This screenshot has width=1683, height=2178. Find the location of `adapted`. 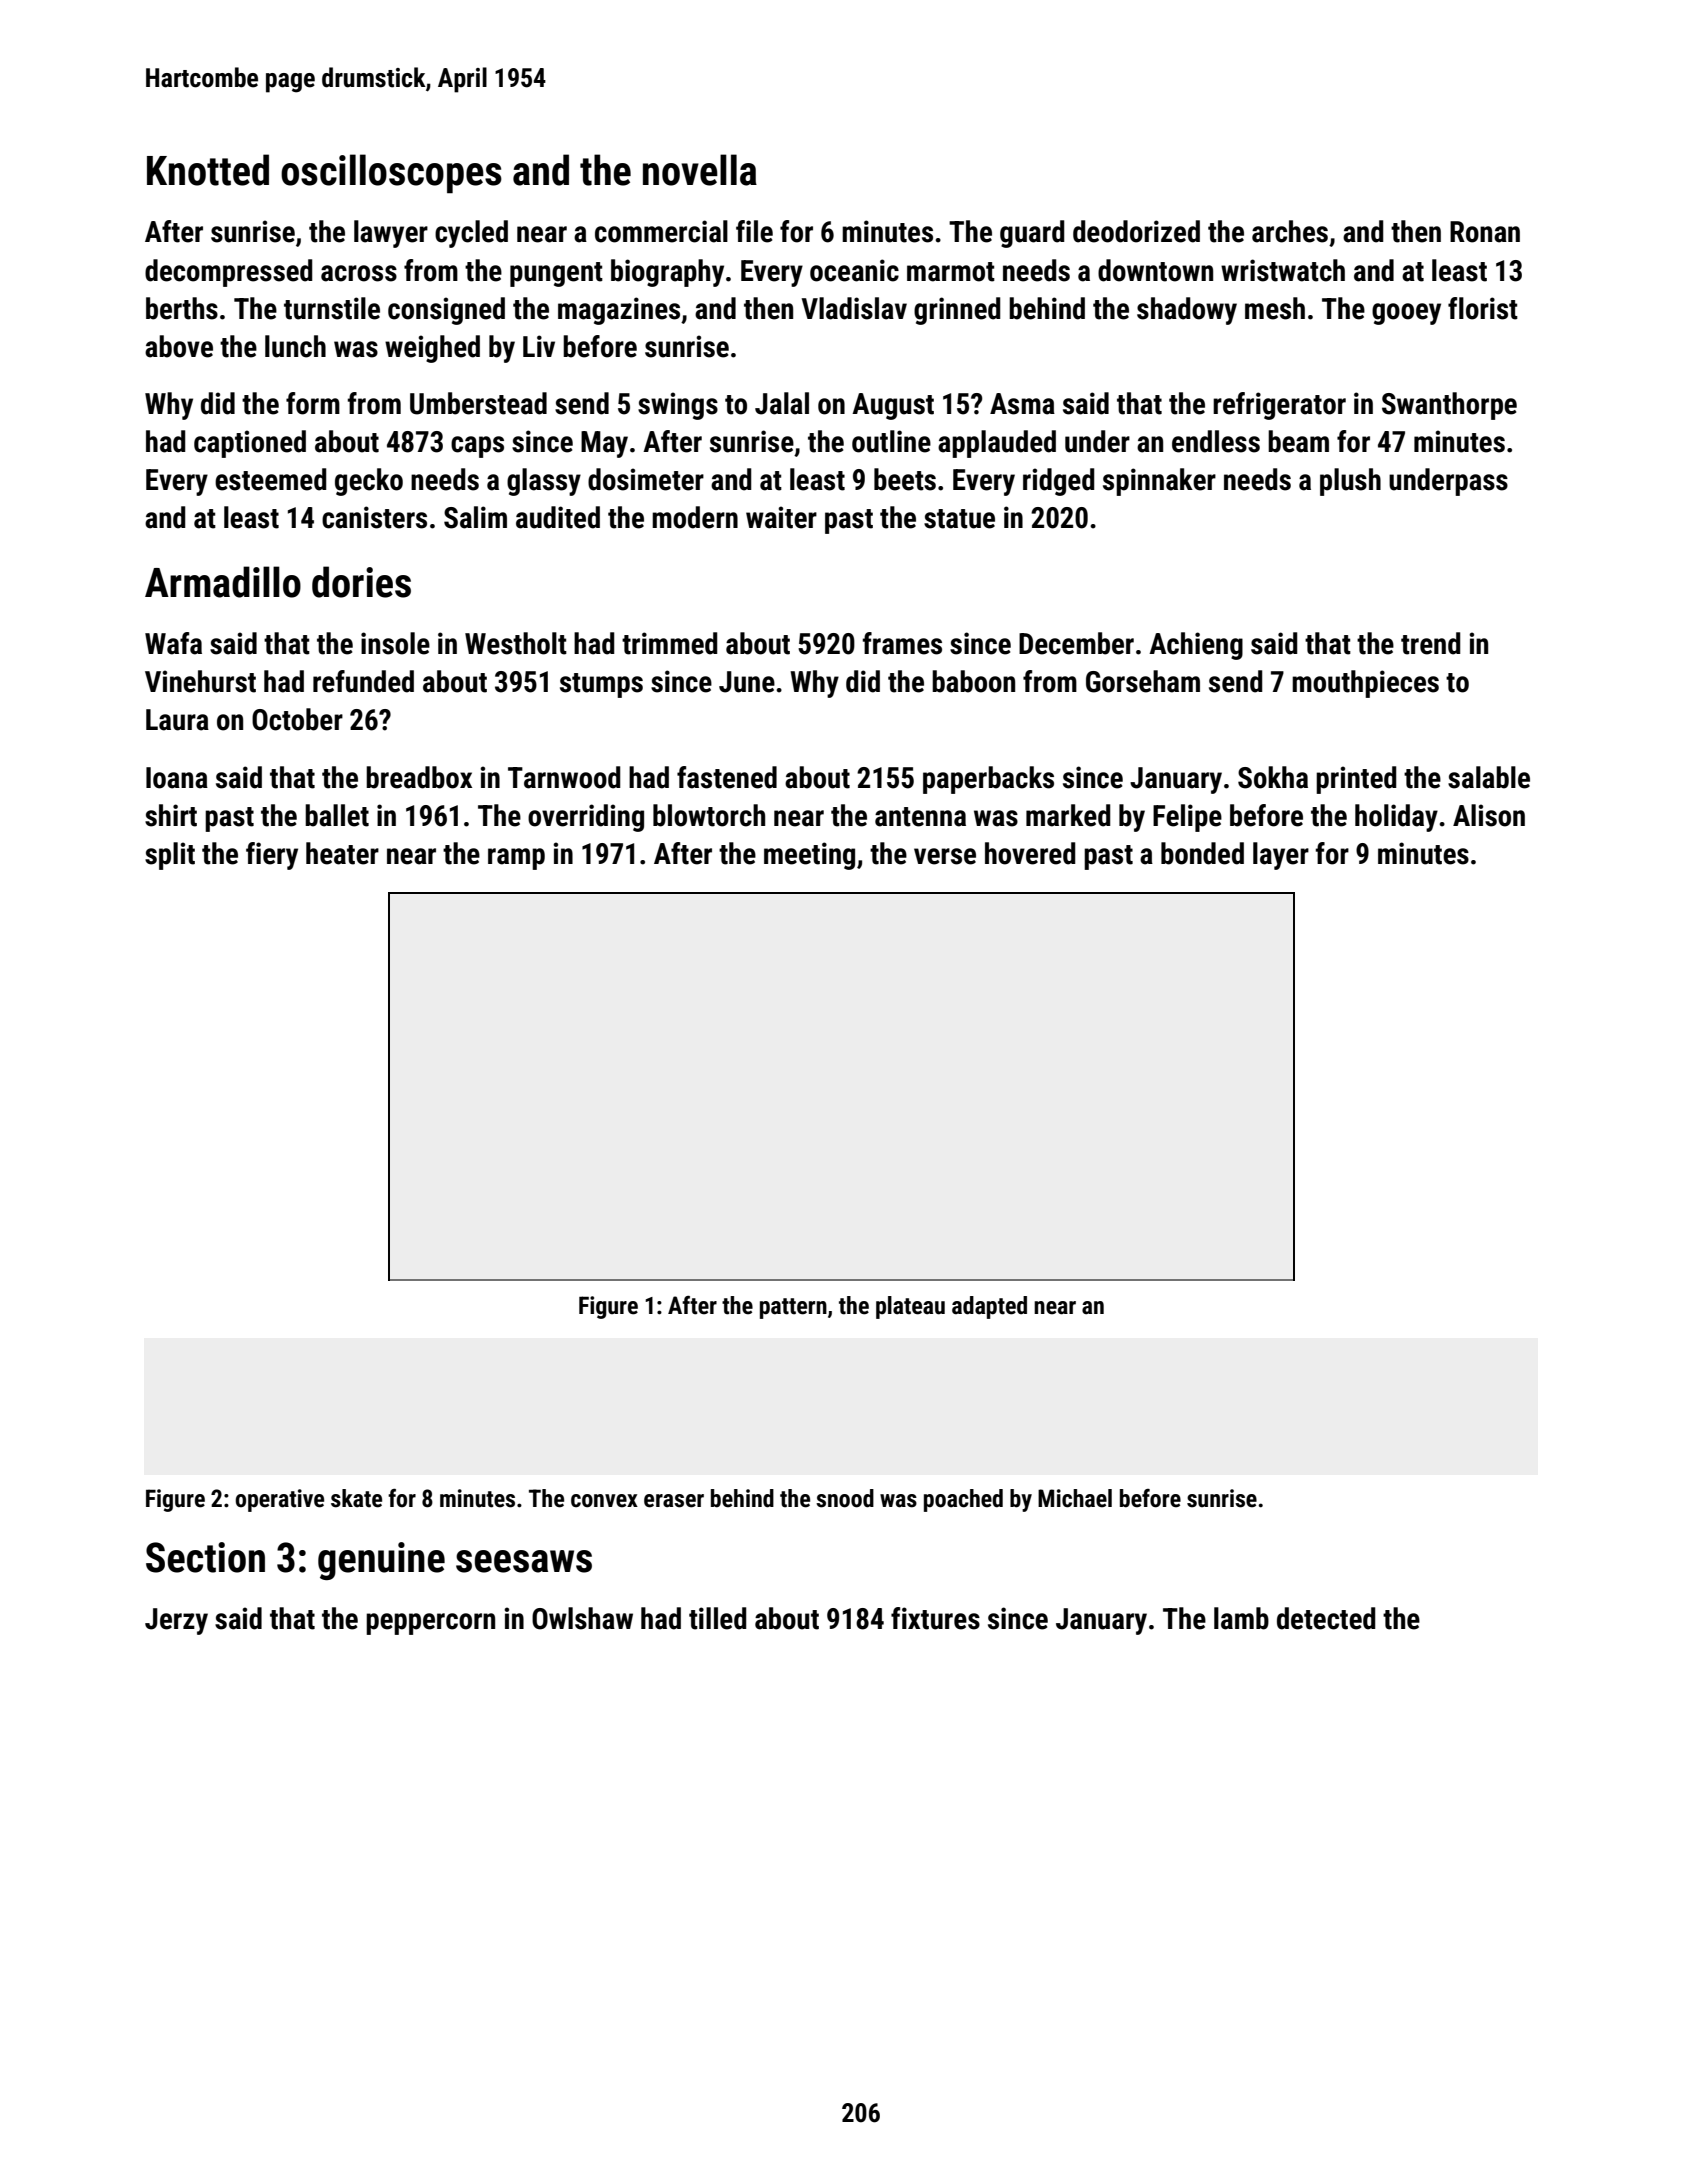

adapted is located at coordinates (989, 1307).
